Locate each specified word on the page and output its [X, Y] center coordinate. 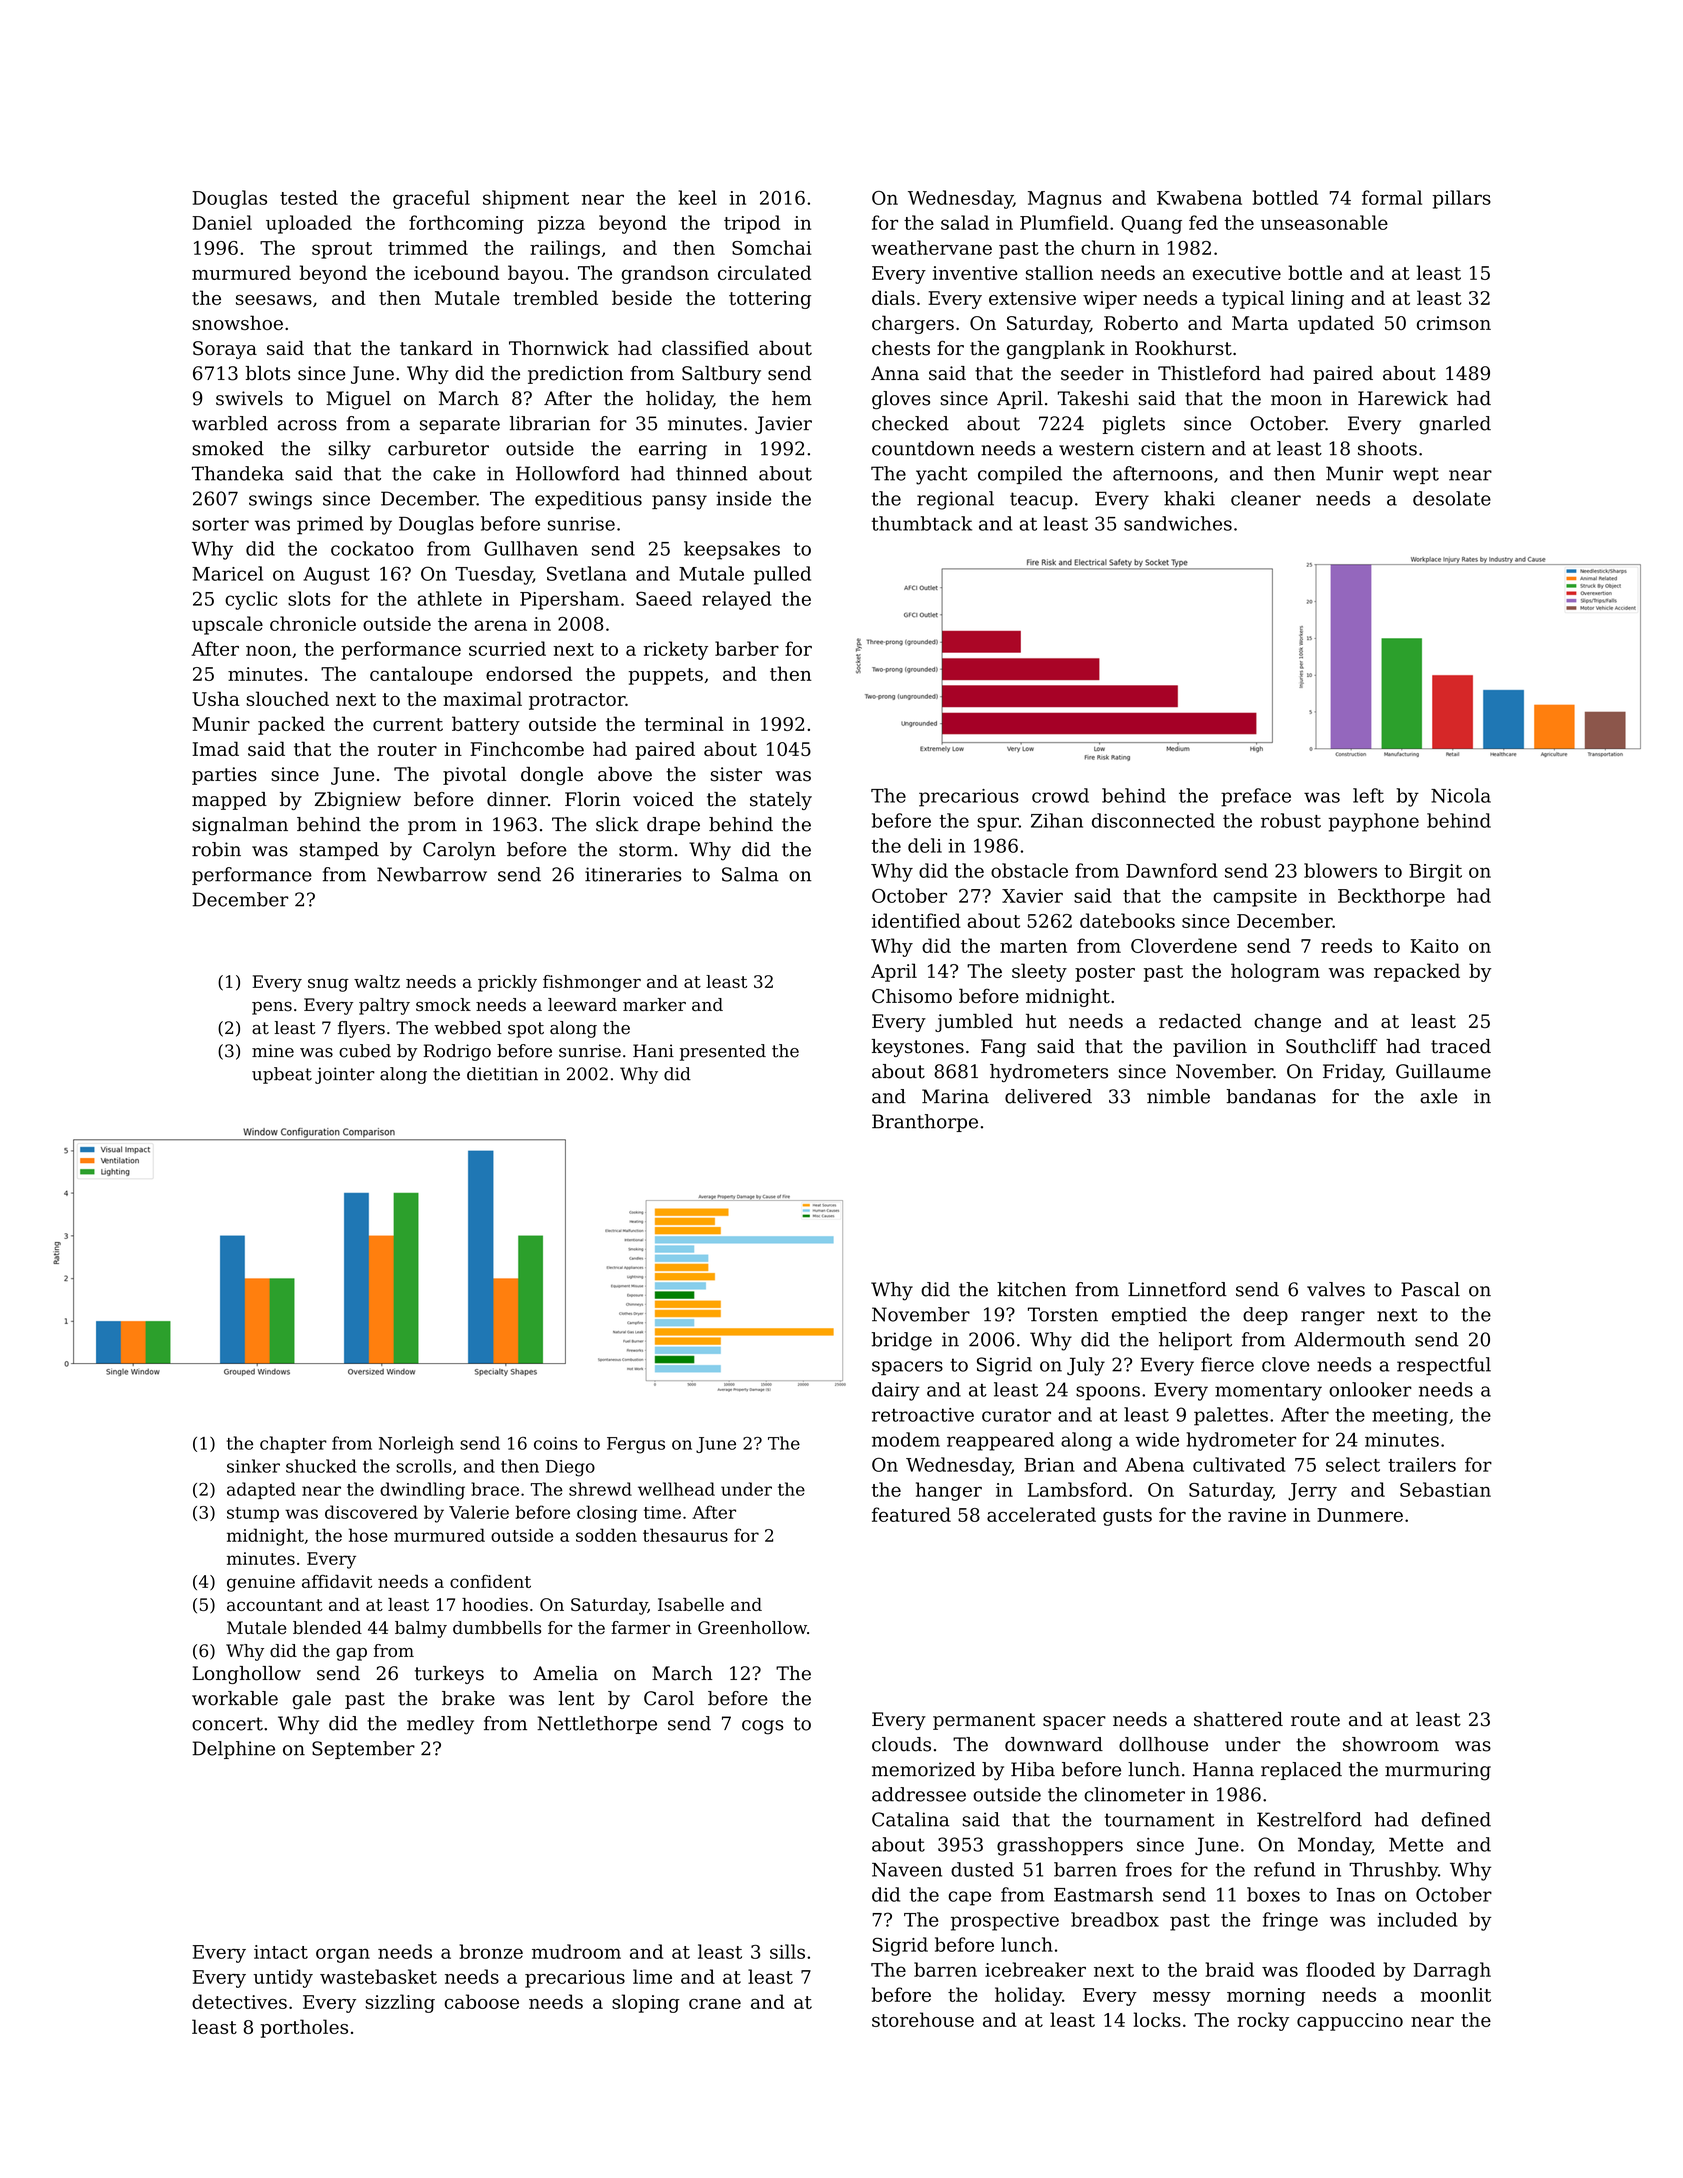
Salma [750, 874]
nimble [1178, 1096]
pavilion [1210, 1048]
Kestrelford [1309, 1819]
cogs [763, 1727]
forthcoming [466, 224]
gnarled [1455, 425]
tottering [770, 300]
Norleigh [416, 1445]
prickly [507, 983]
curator [1016, 1415]
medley [440, 1725]
